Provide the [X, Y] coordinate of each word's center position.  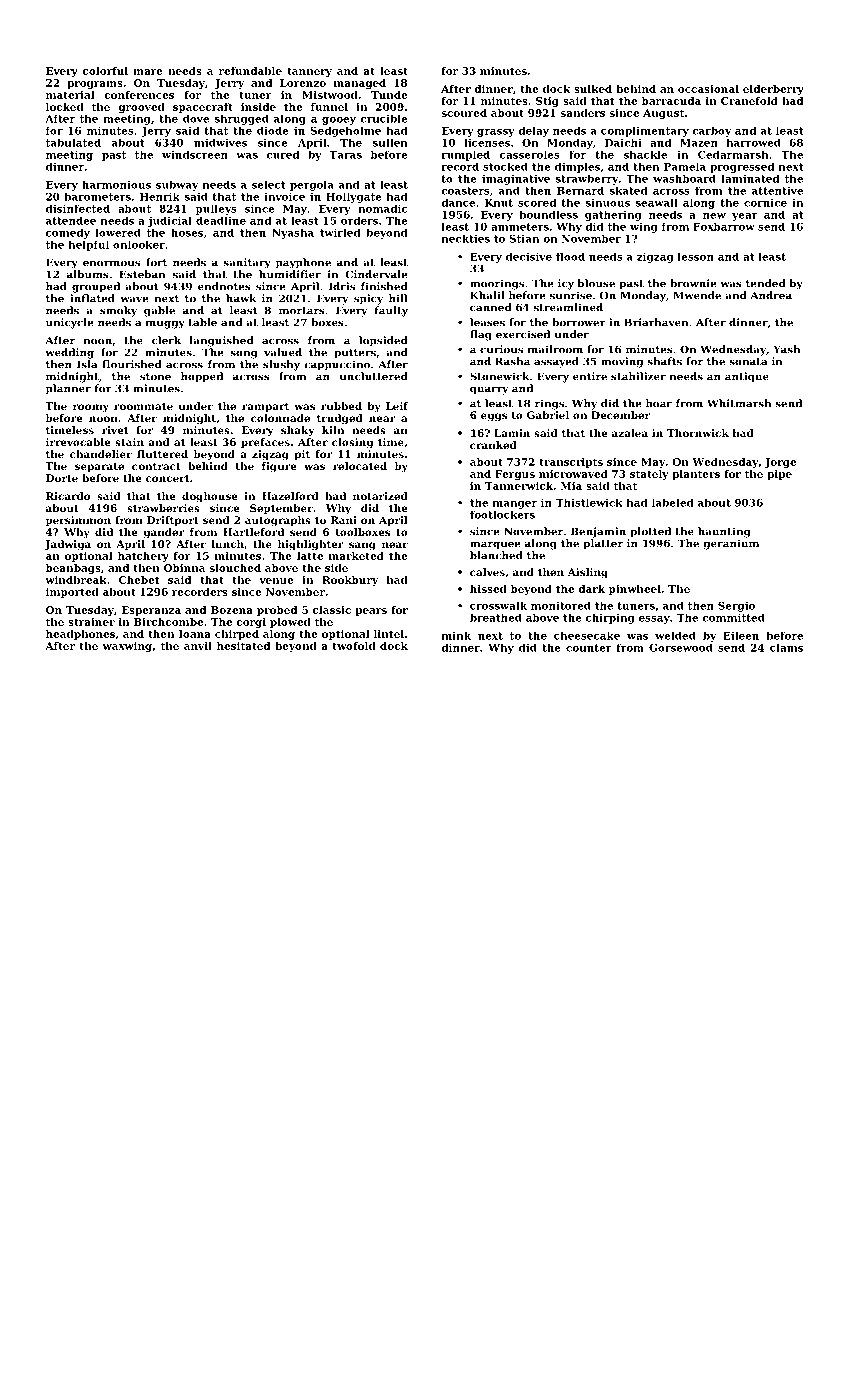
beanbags [73, 569]
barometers [97, 196]
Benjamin [598, 532]
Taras [346, 155]
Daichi [623, 142]
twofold [354, 646]
